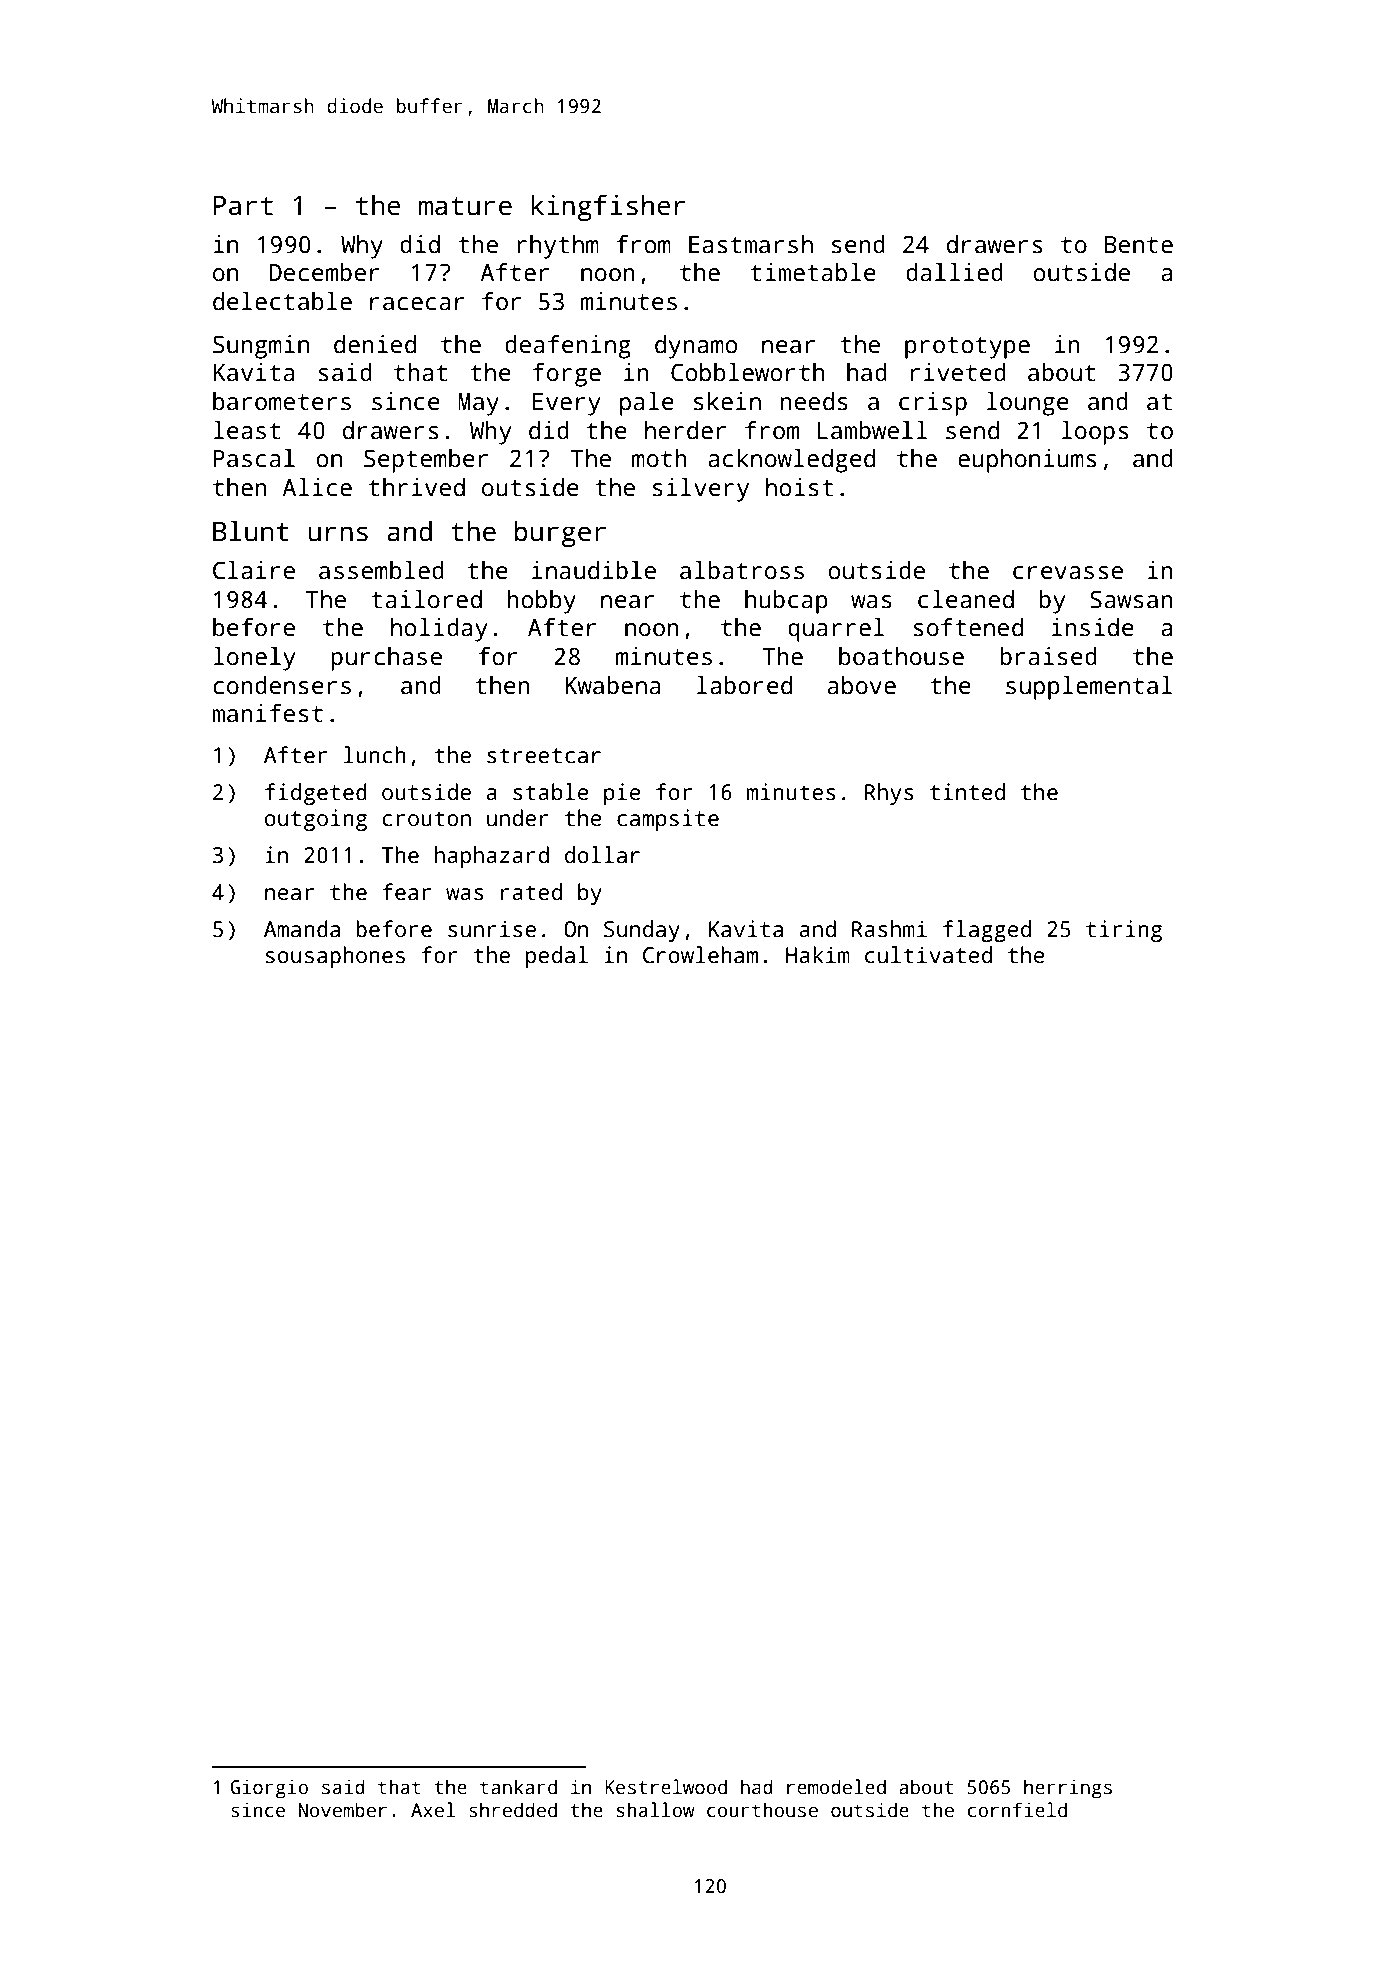 The width and height of the page is (1386, 1969). I want to click on Giorgio, so click(269, 1789).
